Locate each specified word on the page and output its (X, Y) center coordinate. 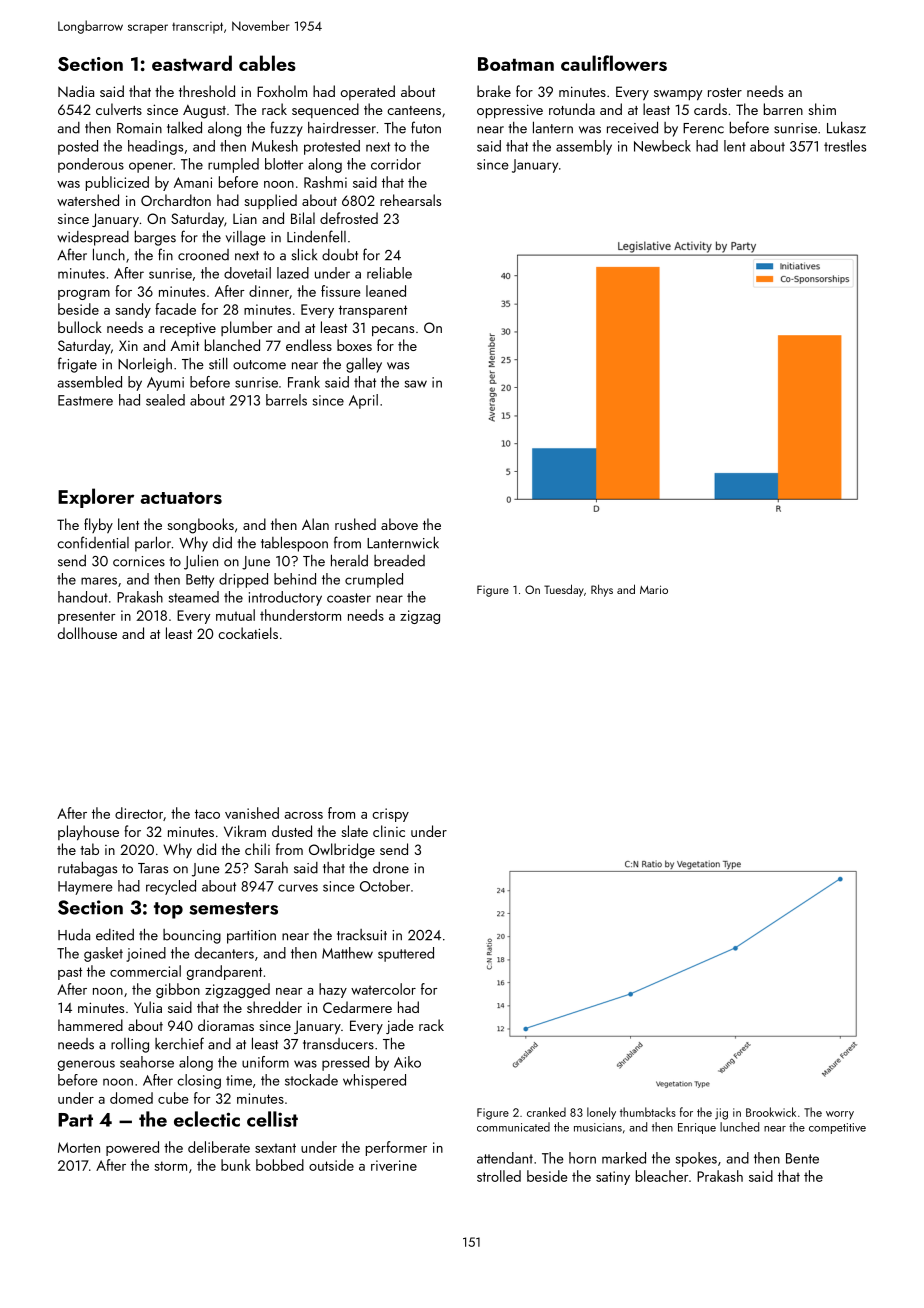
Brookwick (771, 1112)
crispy (390, 815)
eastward (192, 63)
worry (840, 1115)
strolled (499, 1176)
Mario (654, 589)
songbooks (200, 526)
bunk (236, 1165)
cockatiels (248, 633)
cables (267, 63)
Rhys (602, 590)
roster (725, 92)
